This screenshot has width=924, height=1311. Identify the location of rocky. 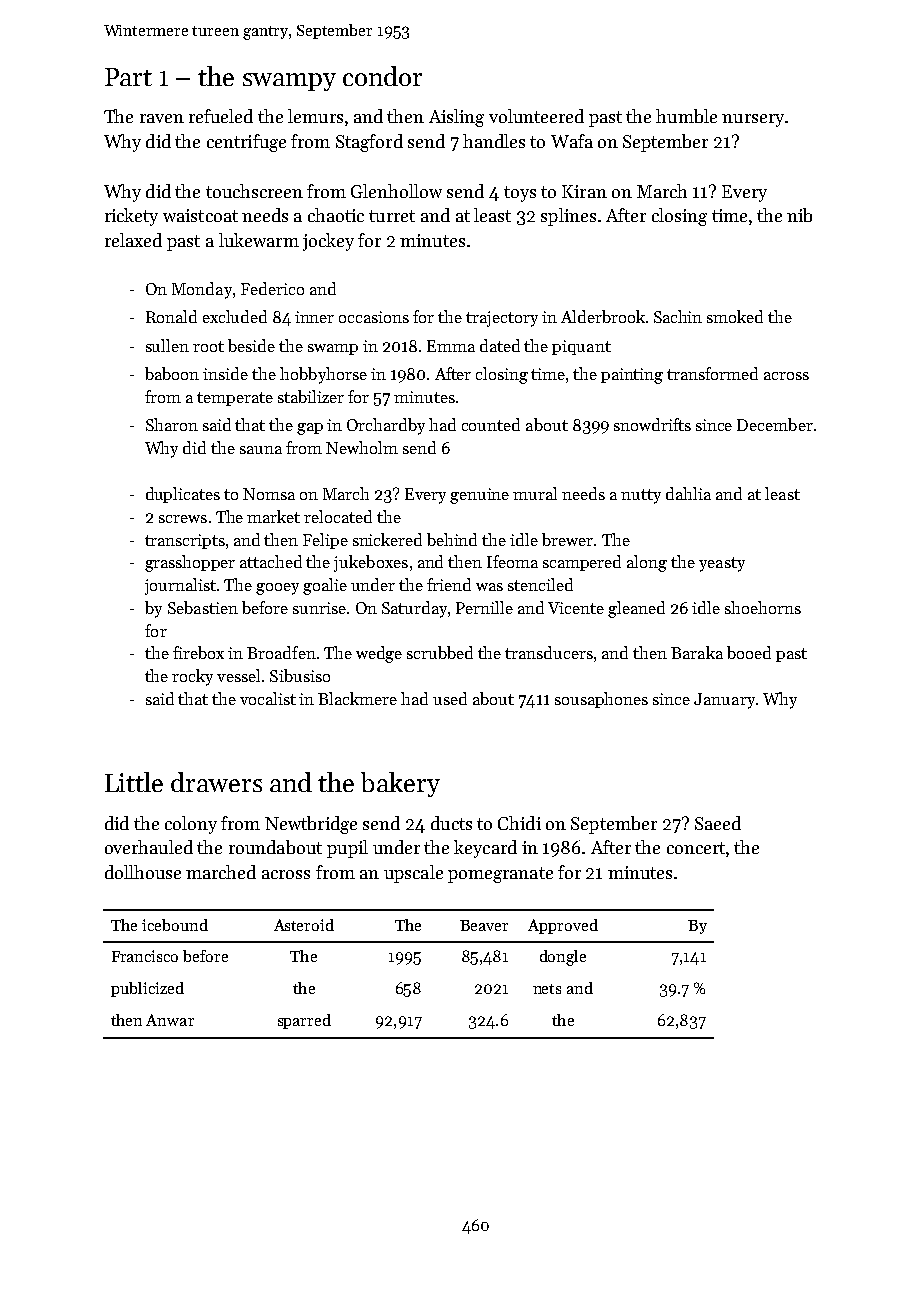
(192, 677).
